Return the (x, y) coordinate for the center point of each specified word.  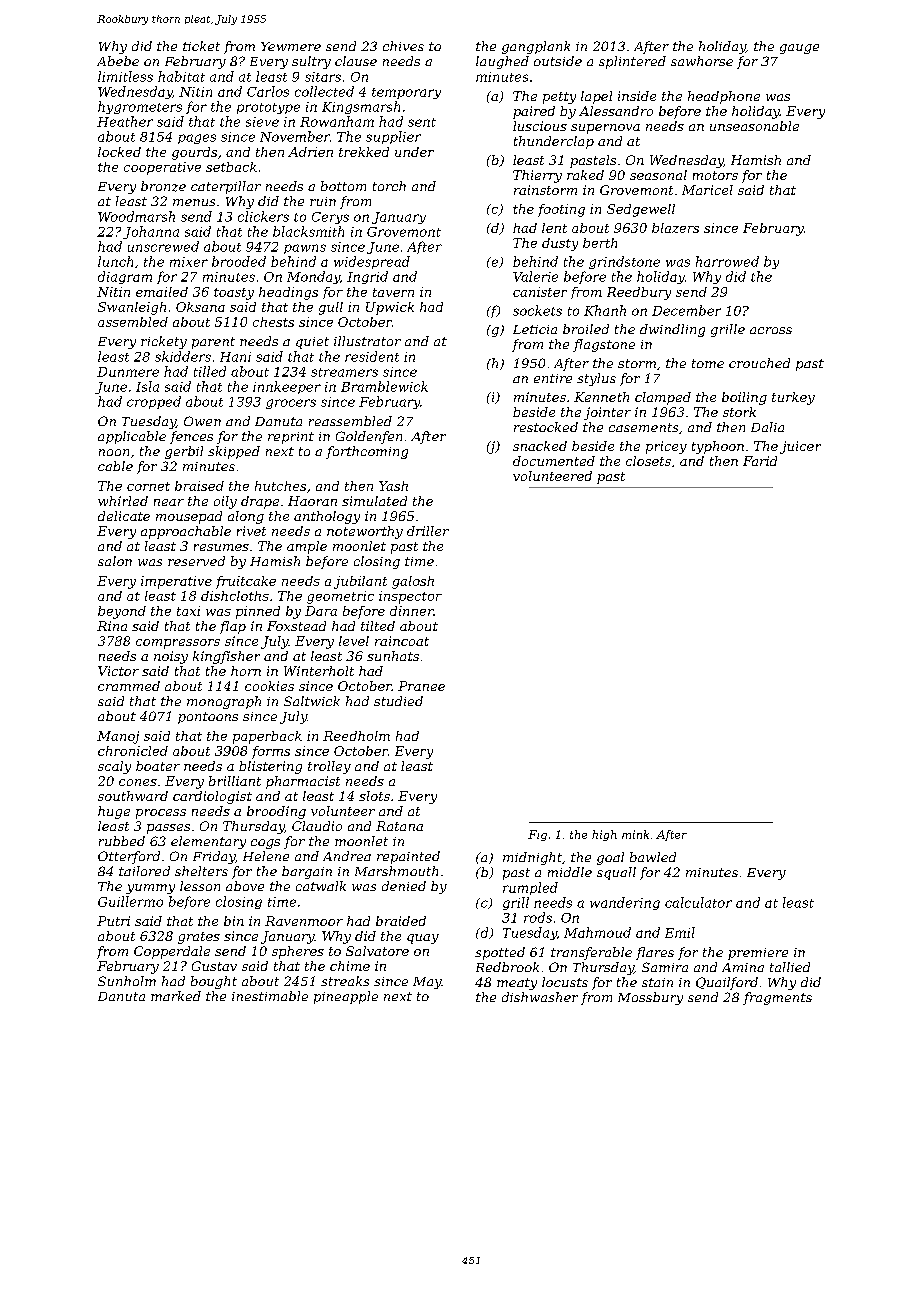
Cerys (330, 218)
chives (403, 46)
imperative (176, 582)
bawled (653, 857)
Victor (118, 671)
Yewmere (291, 46)
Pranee (421, 686)
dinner (411, 611)
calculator (698, 902)
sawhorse (702, 61)
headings (288, 293)
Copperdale (172, 952)
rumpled (530, 888)
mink (635, 834)
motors (715, 175)
